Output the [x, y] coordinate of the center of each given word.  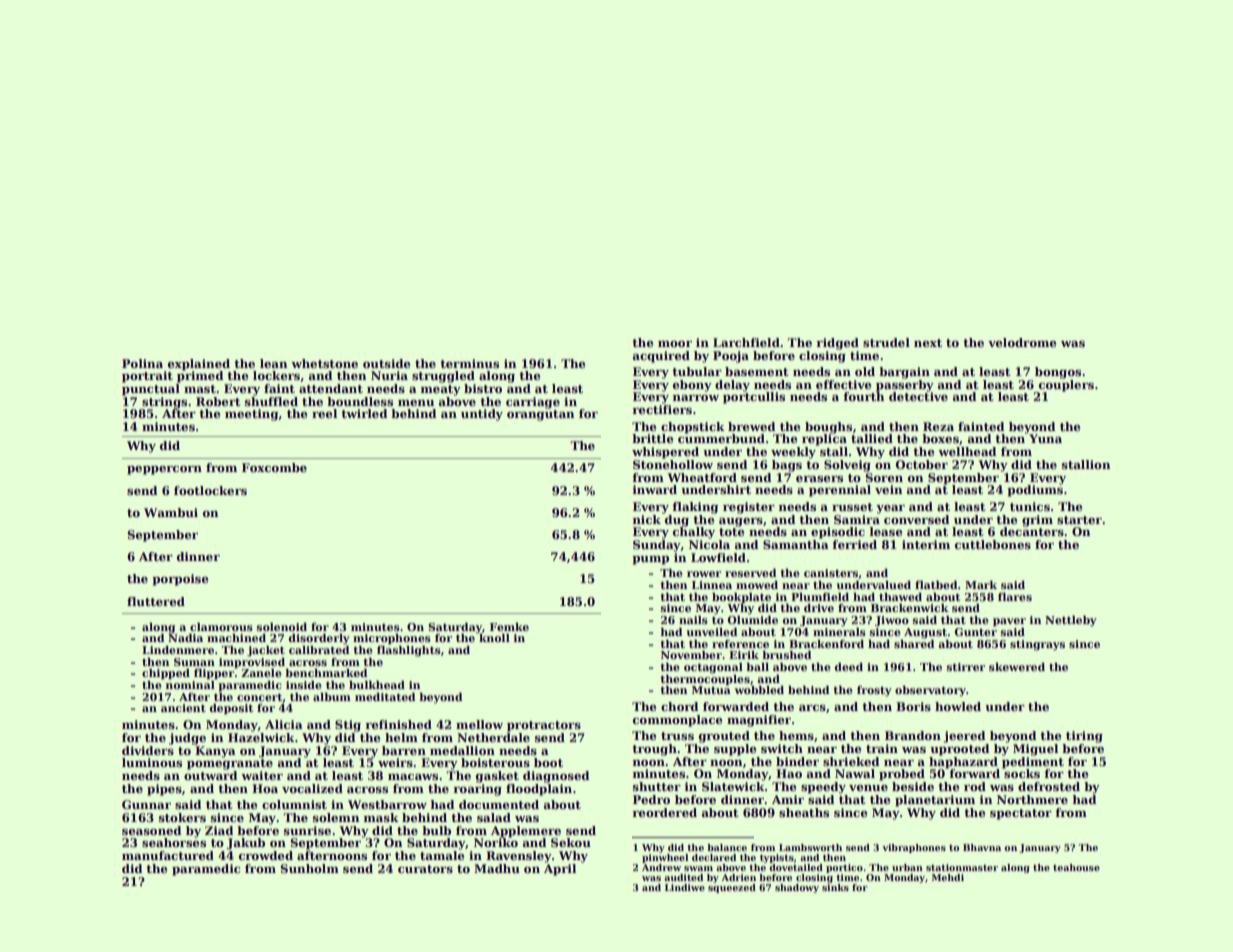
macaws [413, 777]
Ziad [219, 830]
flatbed [936, 584]
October [922, 464]
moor [675, 344]
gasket [497, 777]
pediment [1033, 763]
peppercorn [164, 470]
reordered [665, 812]
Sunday [657, 546]
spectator [1021, 814]
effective [844, 384]
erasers [819, 479]
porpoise [180, 580]
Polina [142, 363]
